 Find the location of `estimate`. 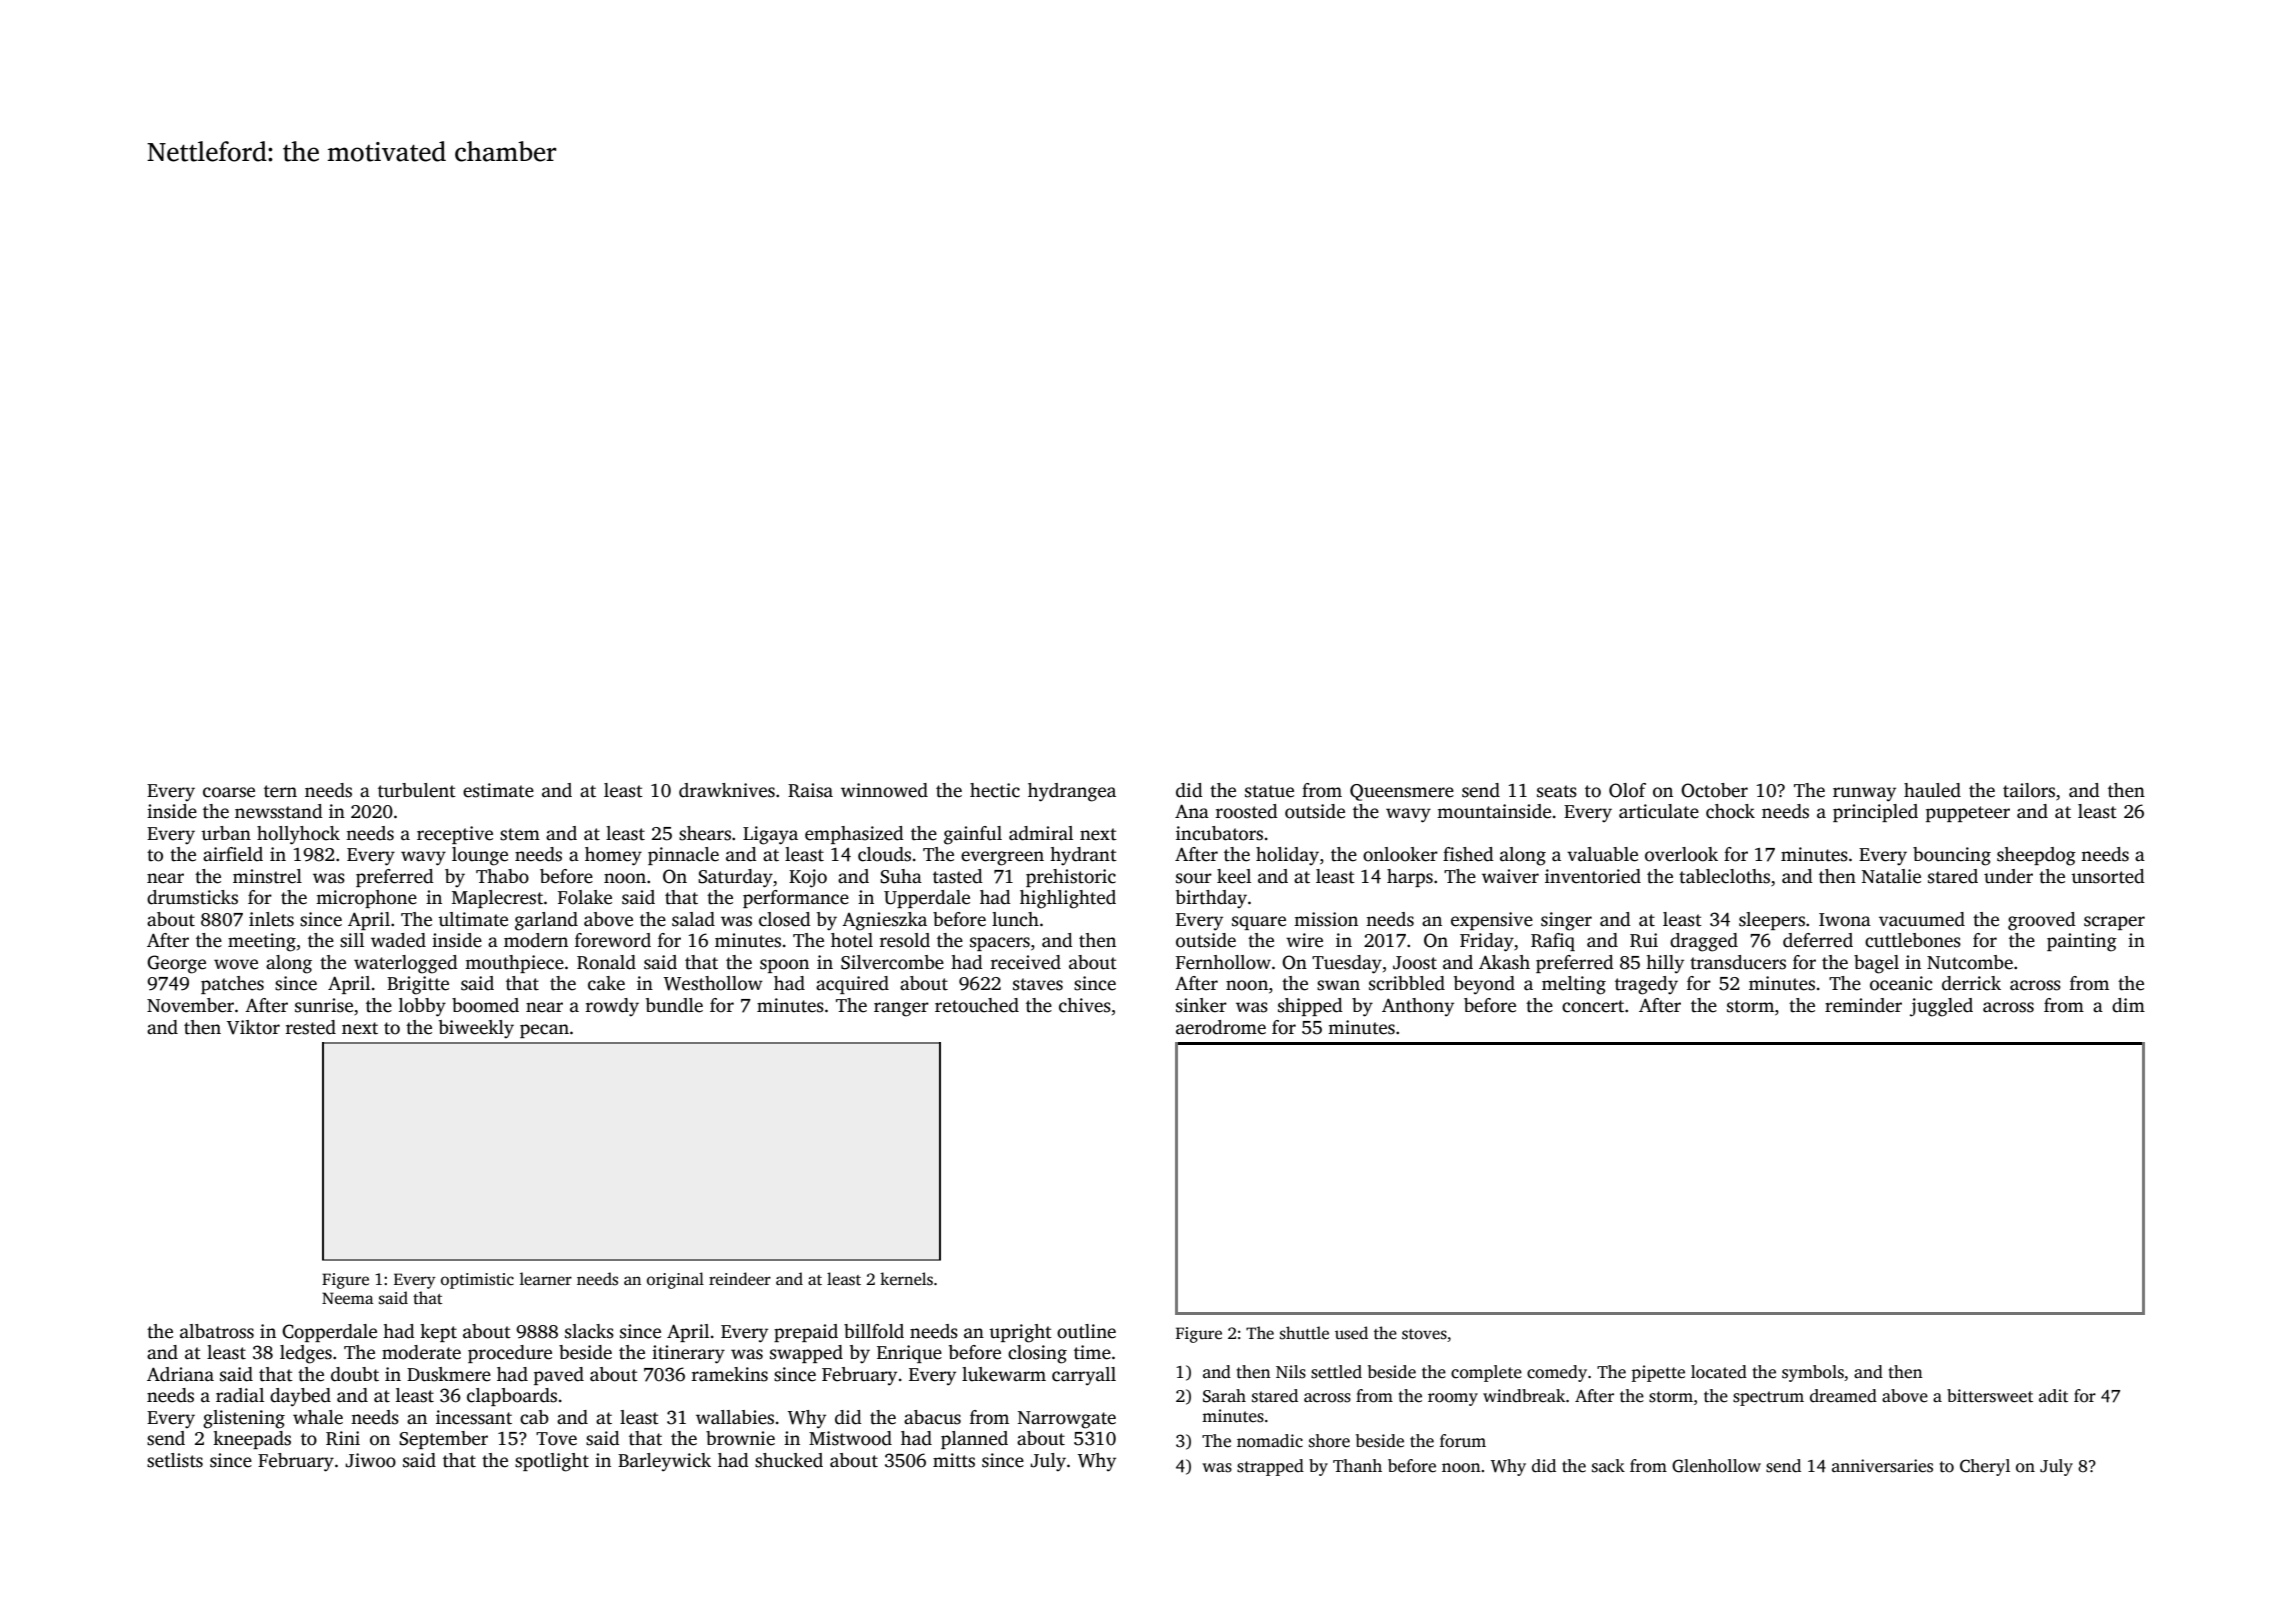

estimate is located at coordinates (498, 790).
